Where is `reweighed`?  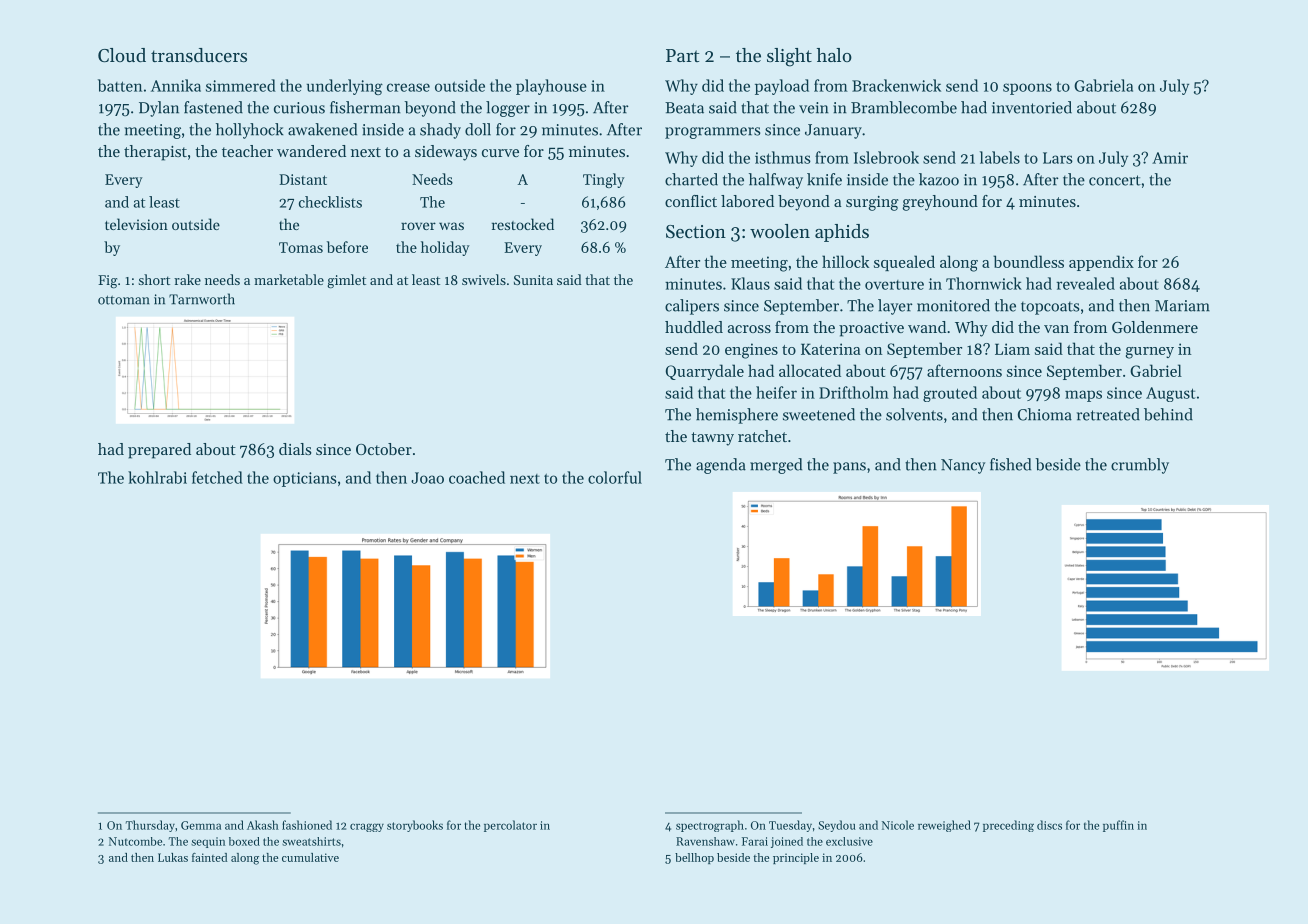 reweighed is located at coordinates (944, 826).
